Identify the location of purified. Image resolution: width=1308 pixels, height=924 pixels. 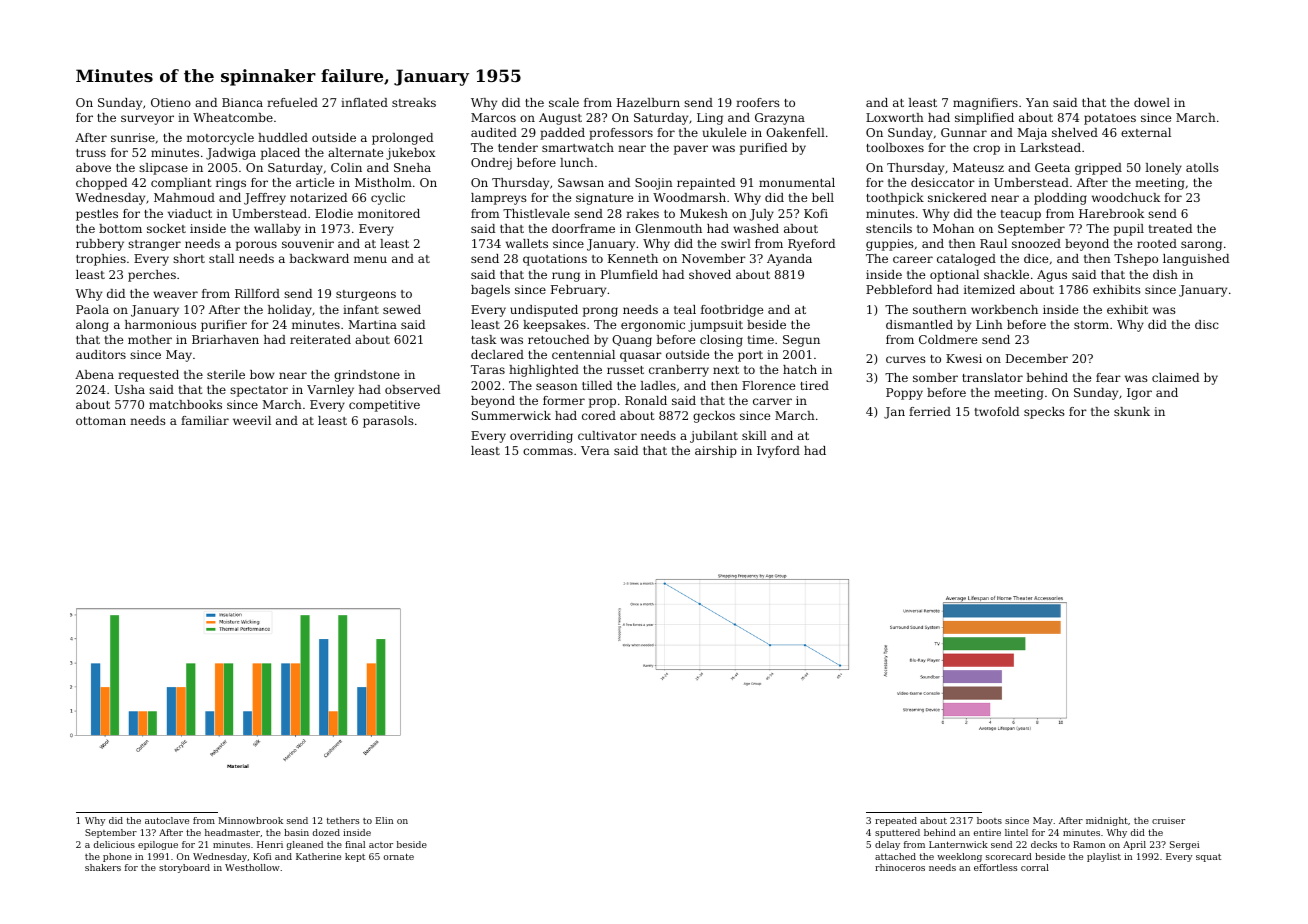
(763, 149).
